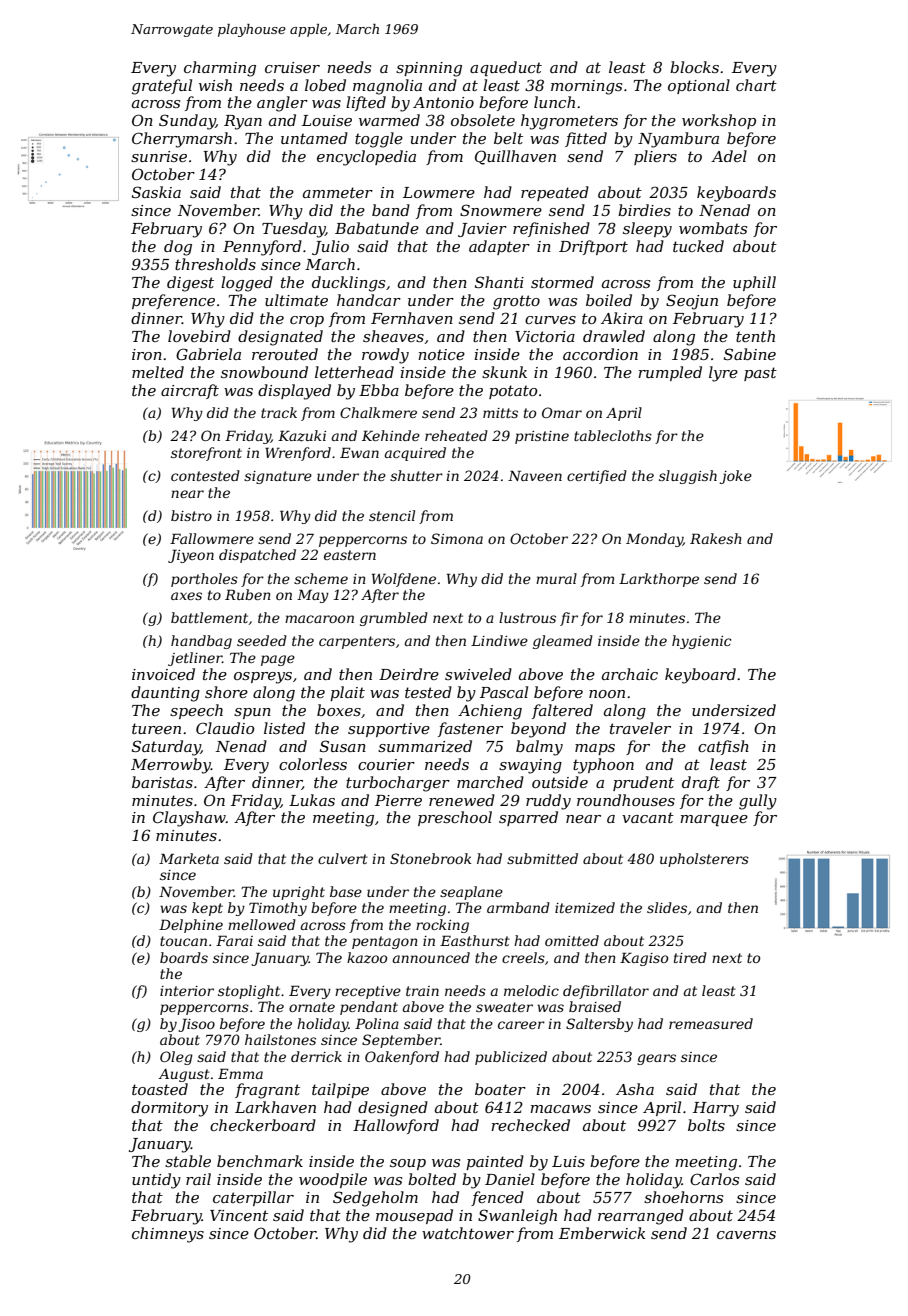 This screenshot has width=908, height=1316. Describe the element at coordinates (585, 908) in the screenshot. I see `itemized` at that location.
